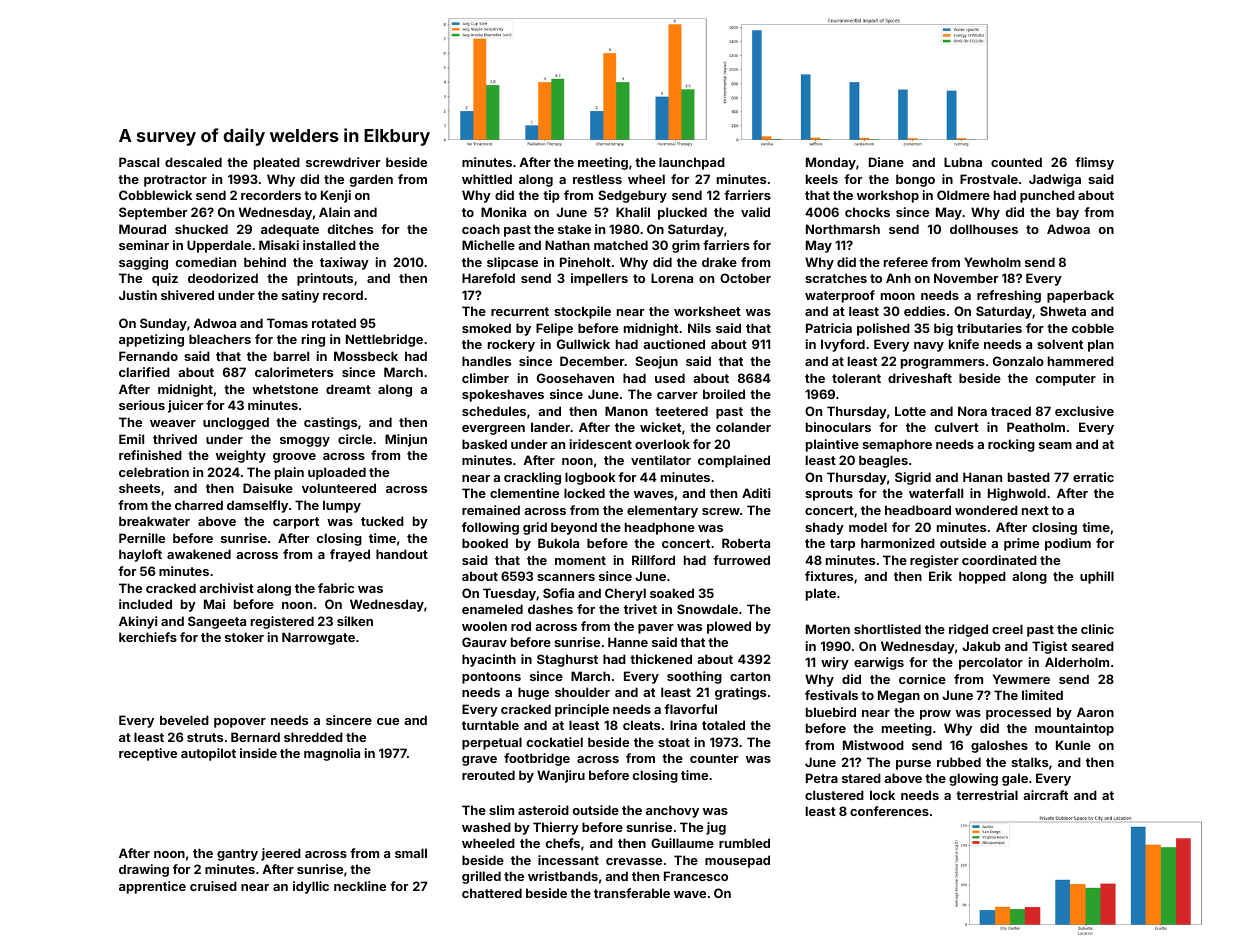  What do you see at coordinates (597, 179) in the screenshot?
I see `restless` at bounding box center [597, 179].
